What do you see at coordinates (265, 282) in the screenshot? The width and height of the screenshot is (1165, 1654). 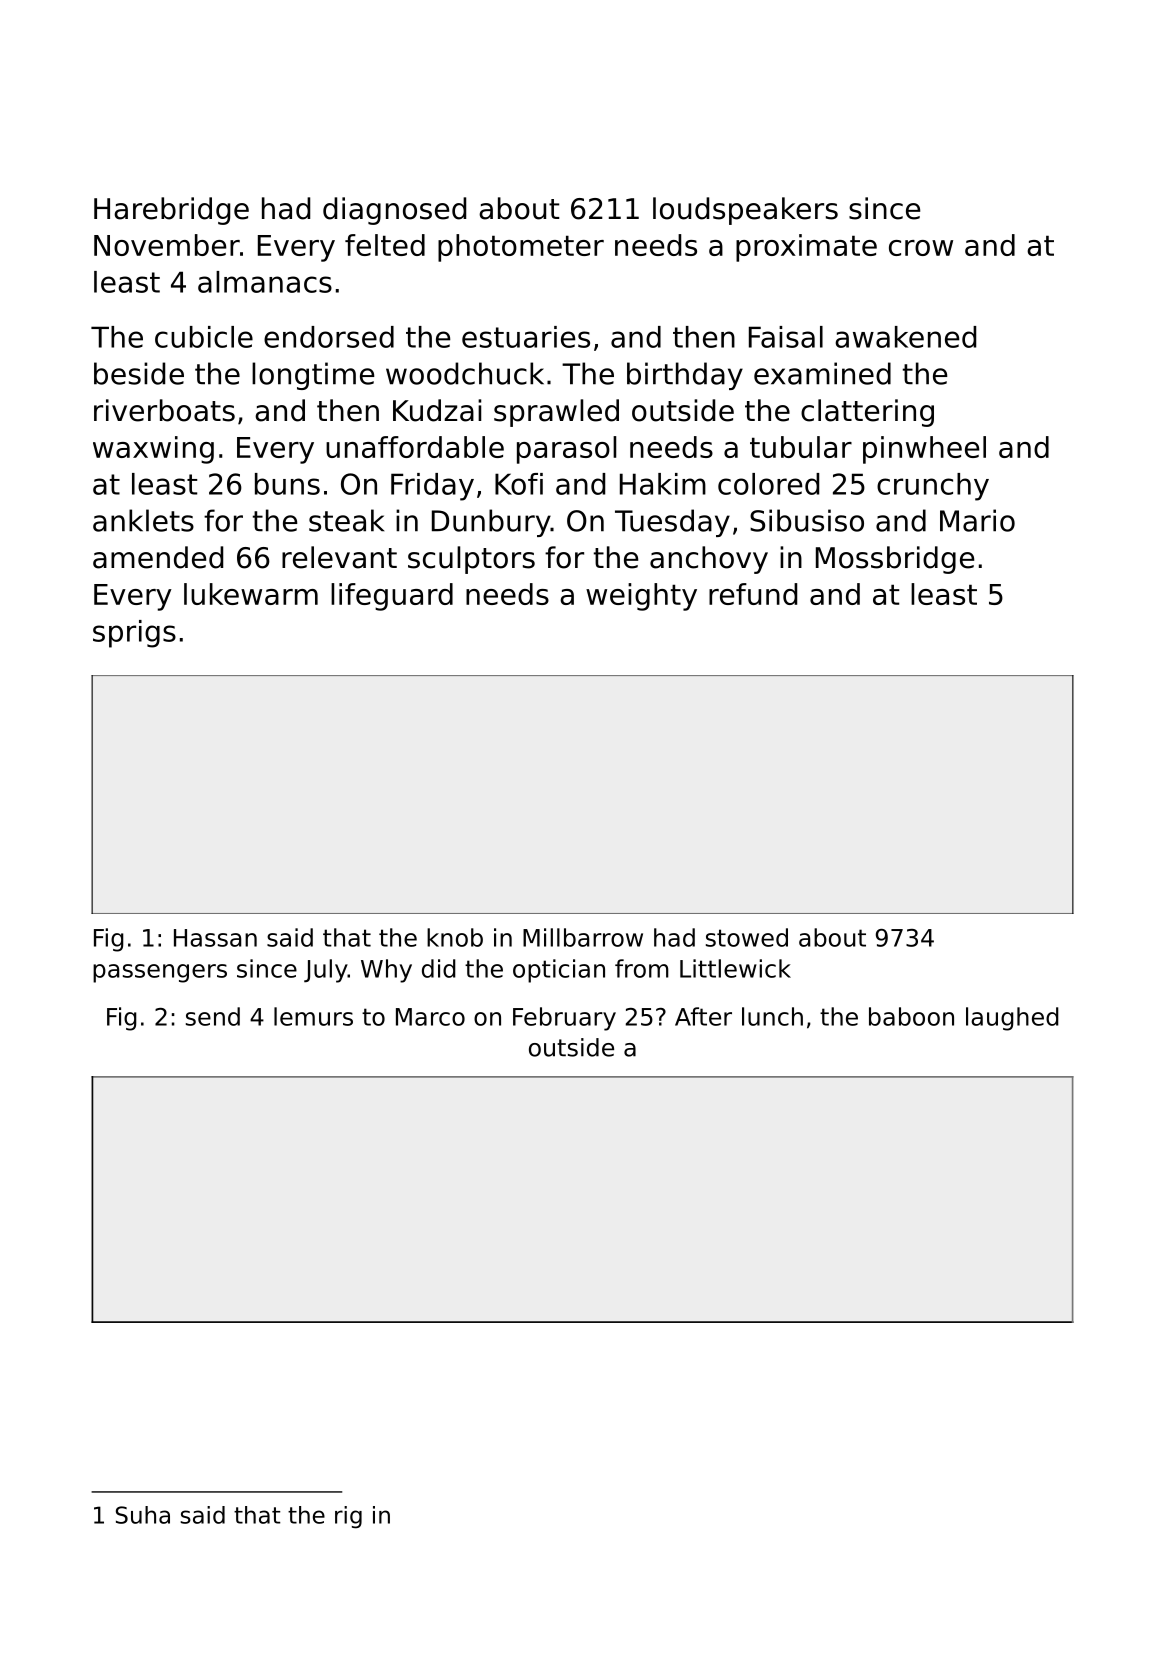 I see `almanacs` at bounding box center [265, 282].
